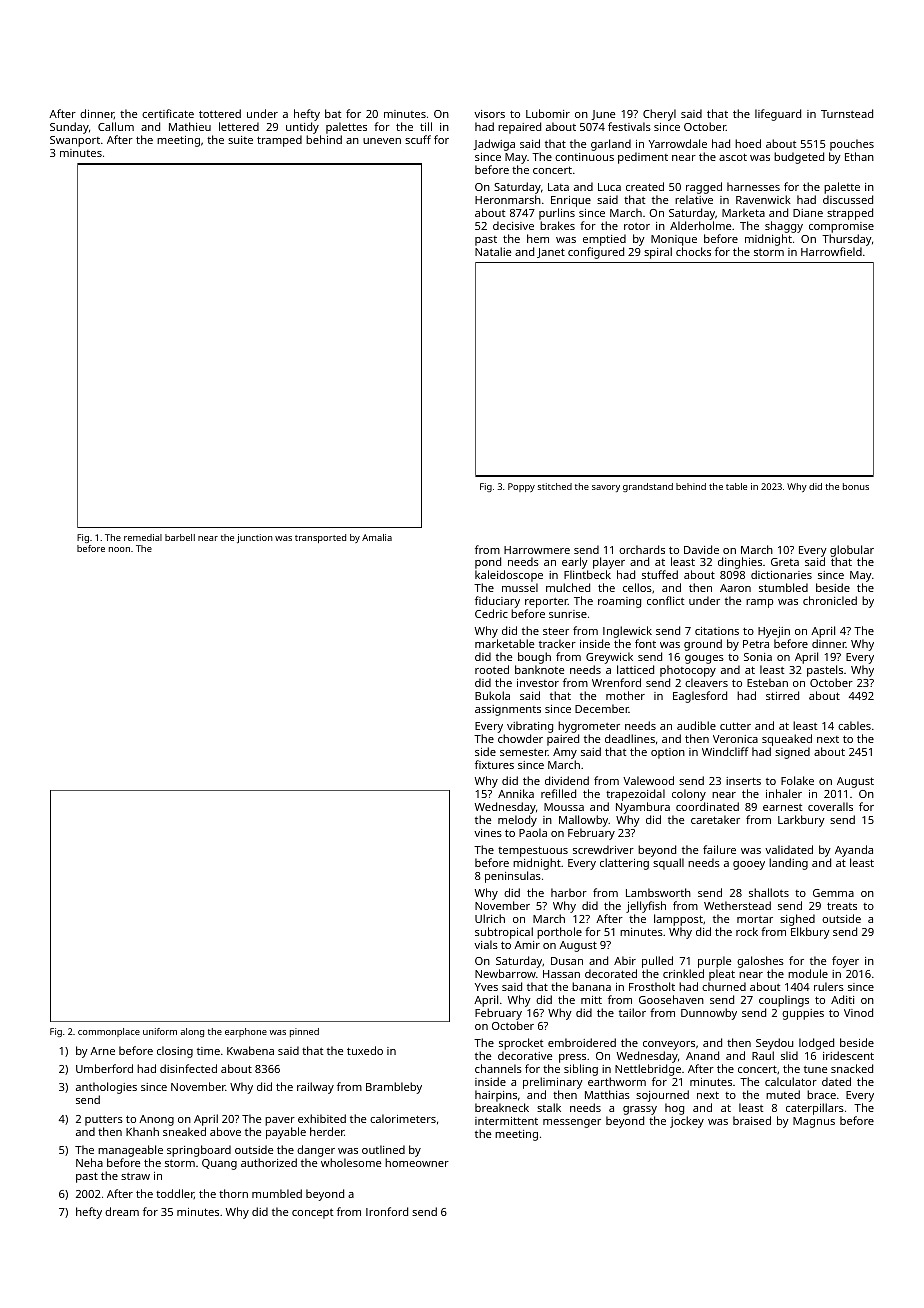  I want to click on Cedric, so click(491, 613).
